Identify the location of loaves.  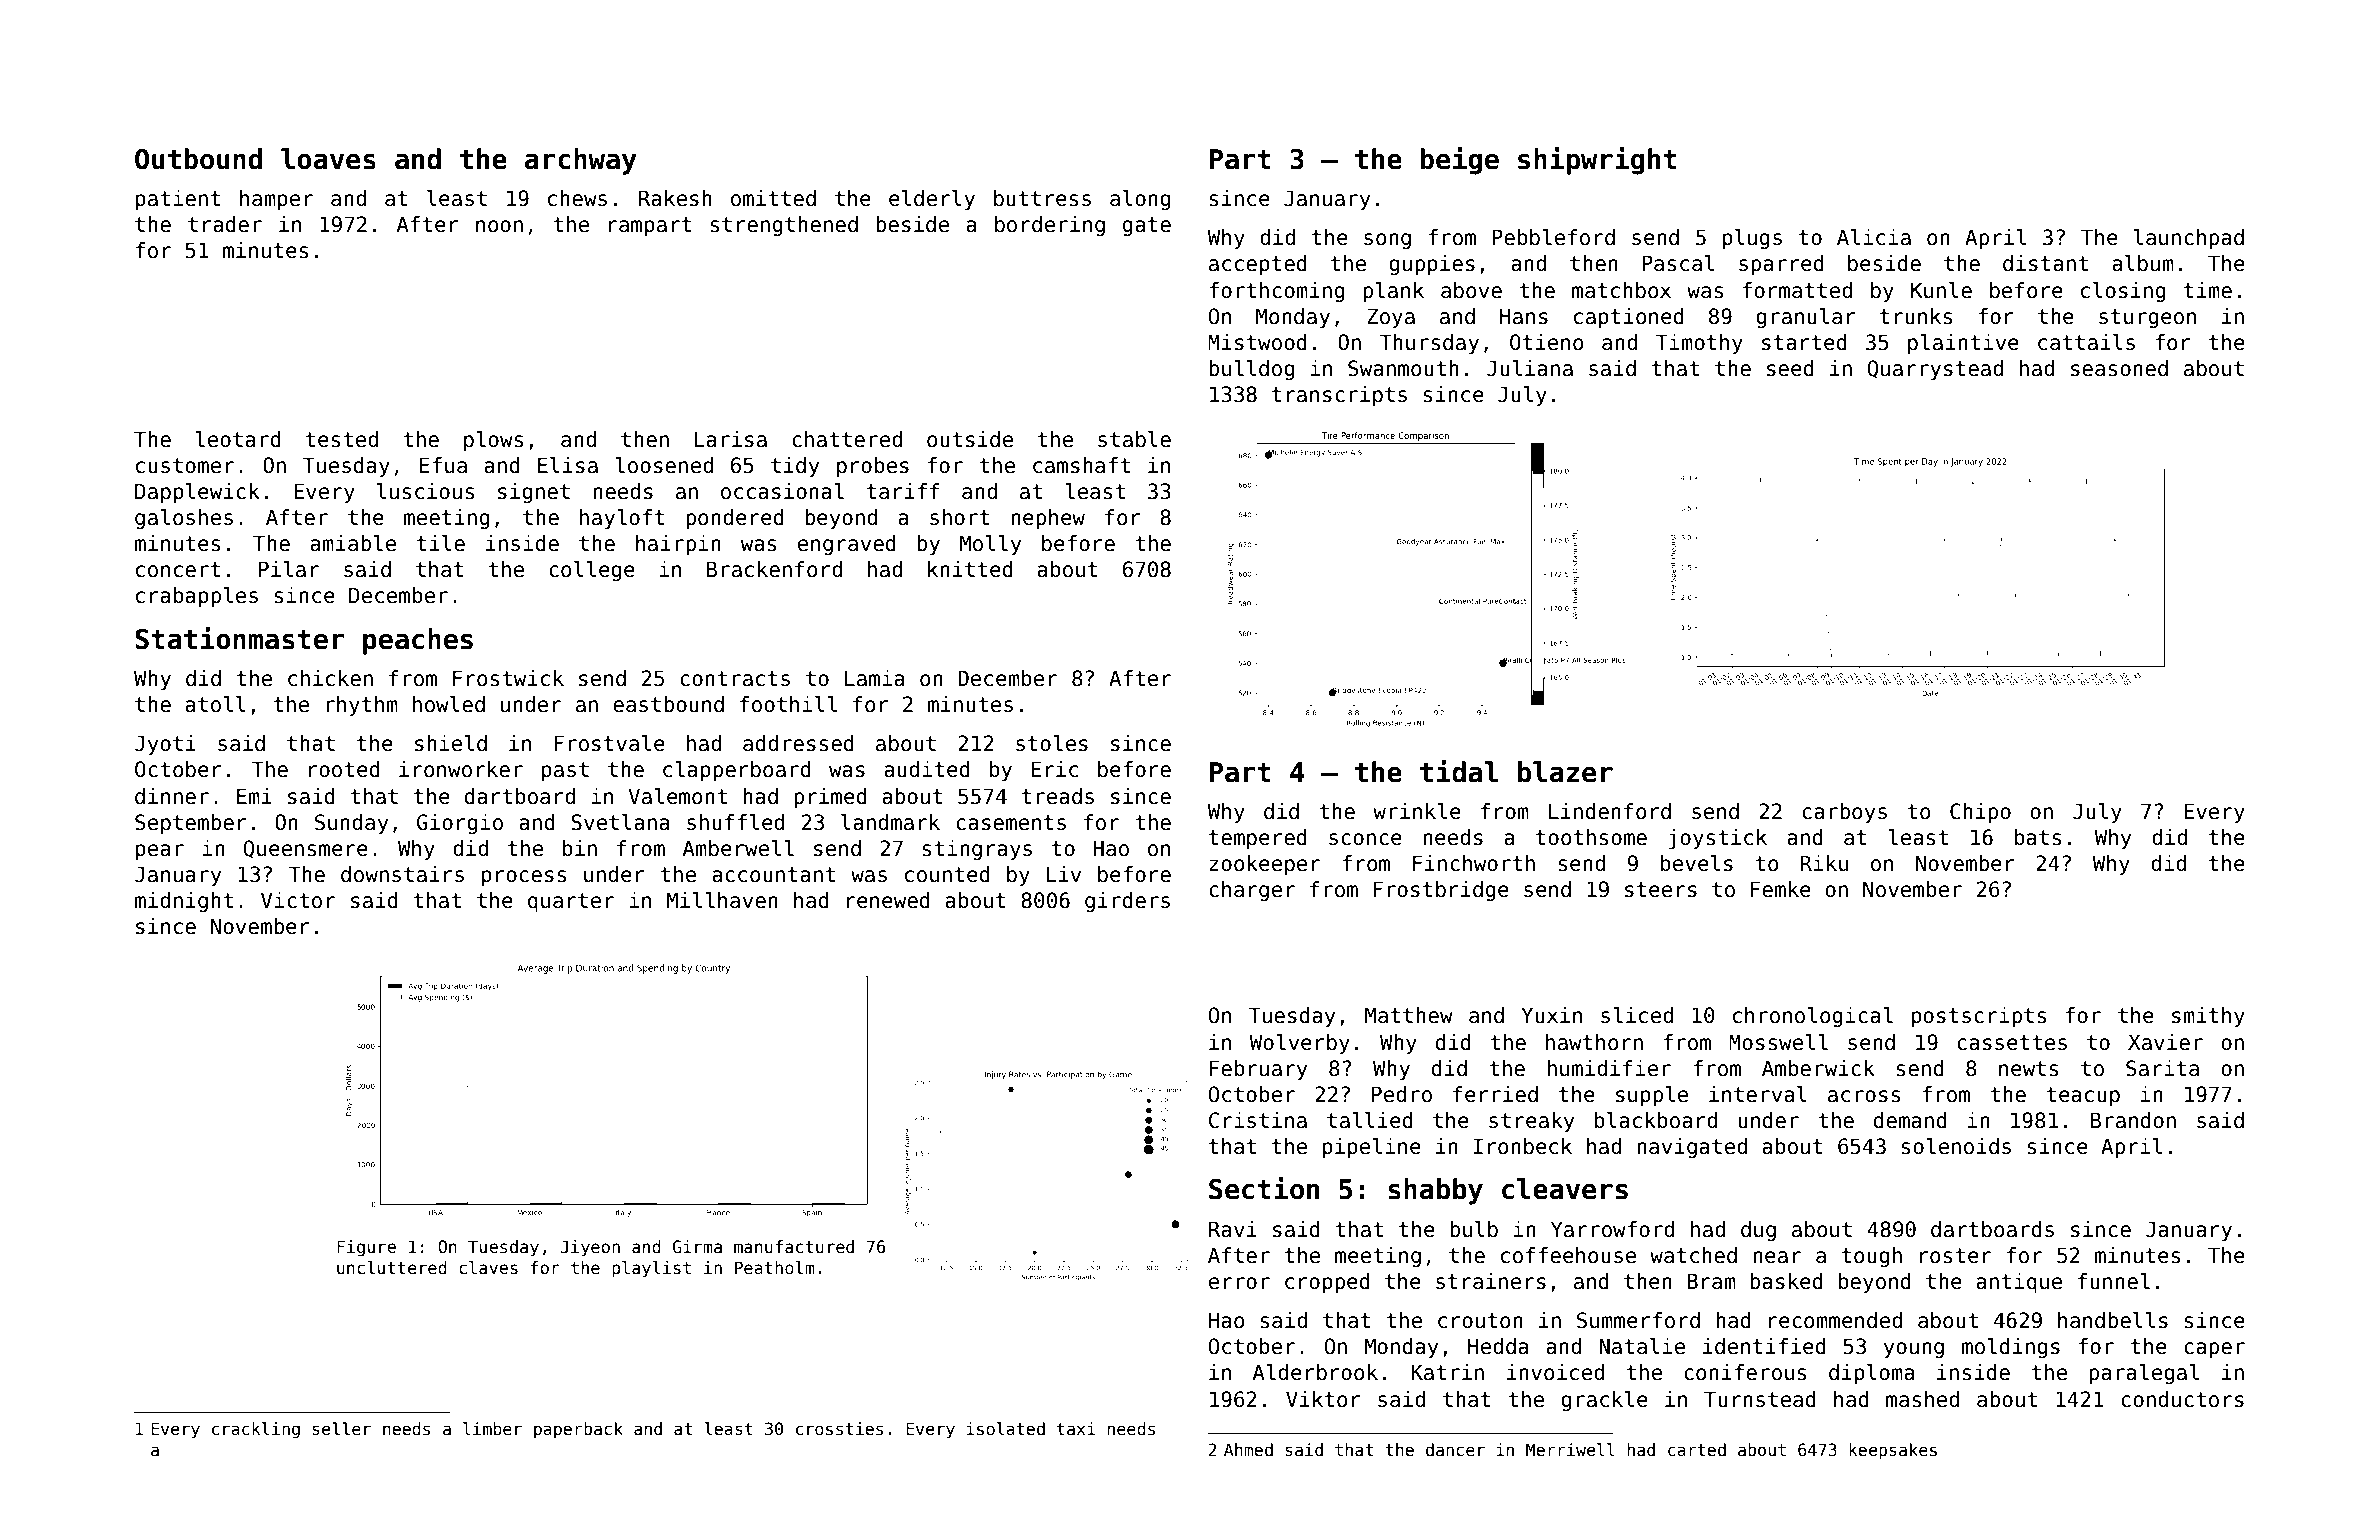
(328, 159).
